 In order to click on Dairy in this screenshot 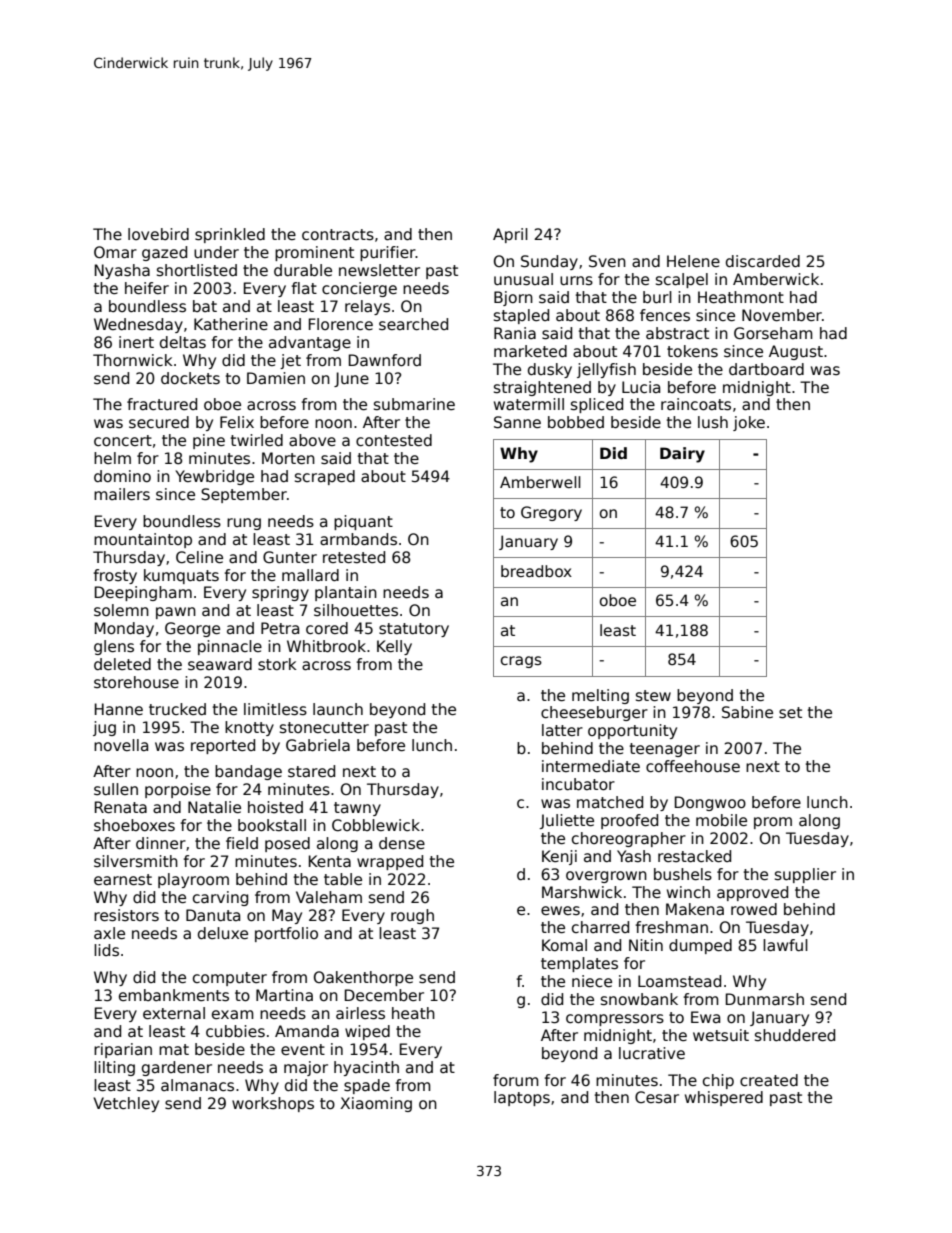, I will do `click(682, 455)`.
